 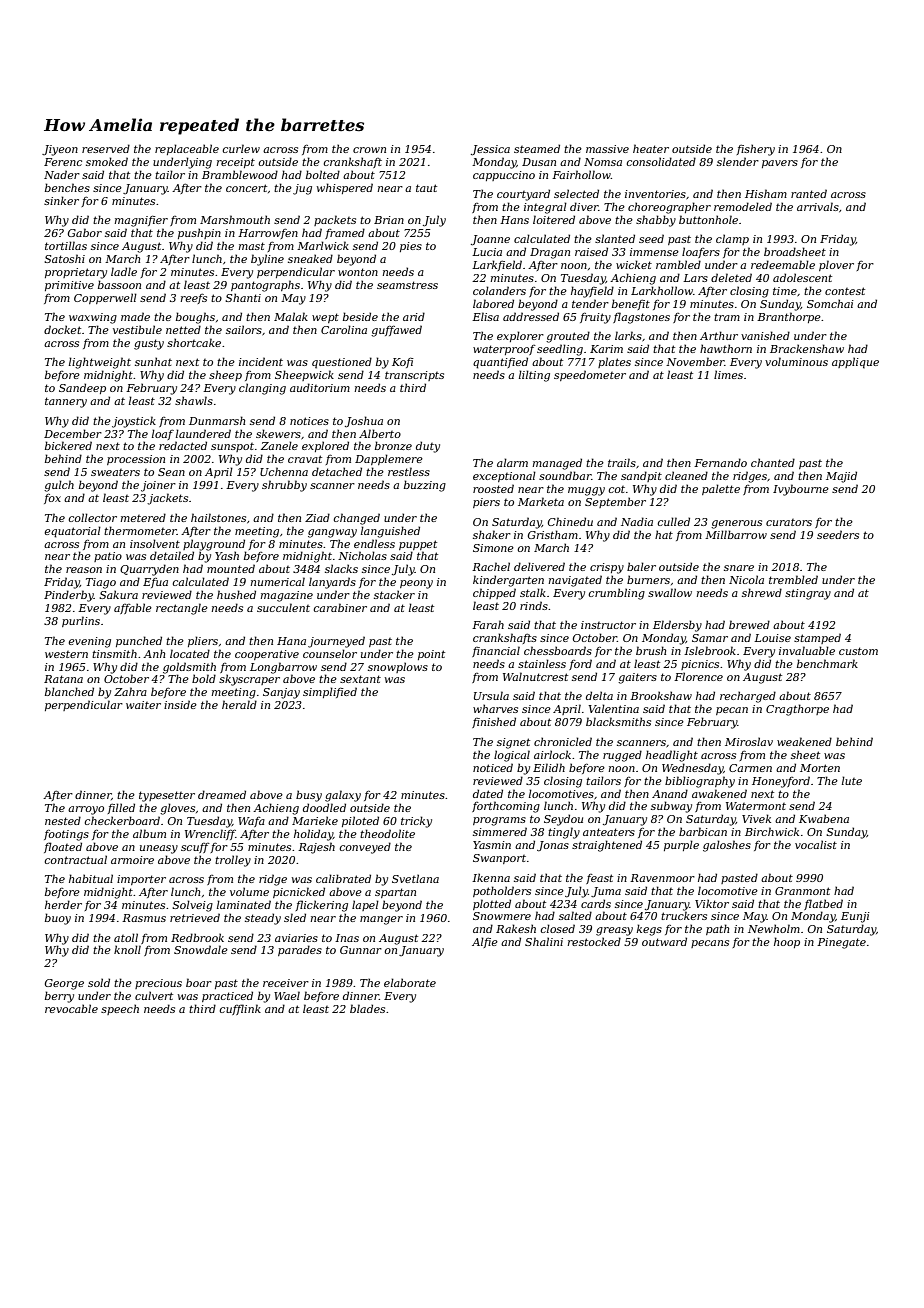 What do you see at coordinates (549, 767) in the image?
I see `Eilidh` at bounding box center [549, 767].
